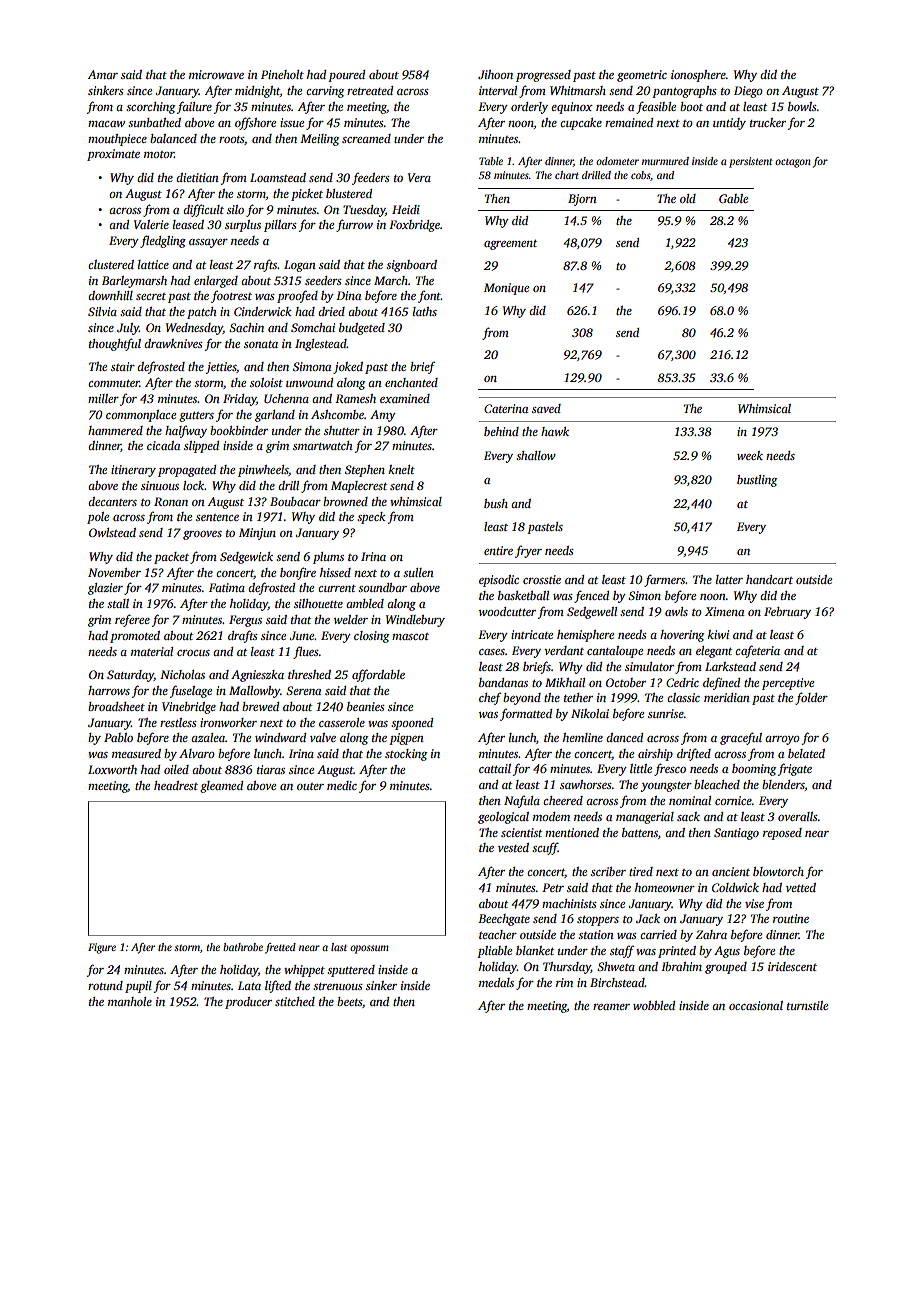 This page has height=1308, width=924. What do you see at coordinates (733, 198) in the page?
I see `Gable` at bounding box center [733, 198].
